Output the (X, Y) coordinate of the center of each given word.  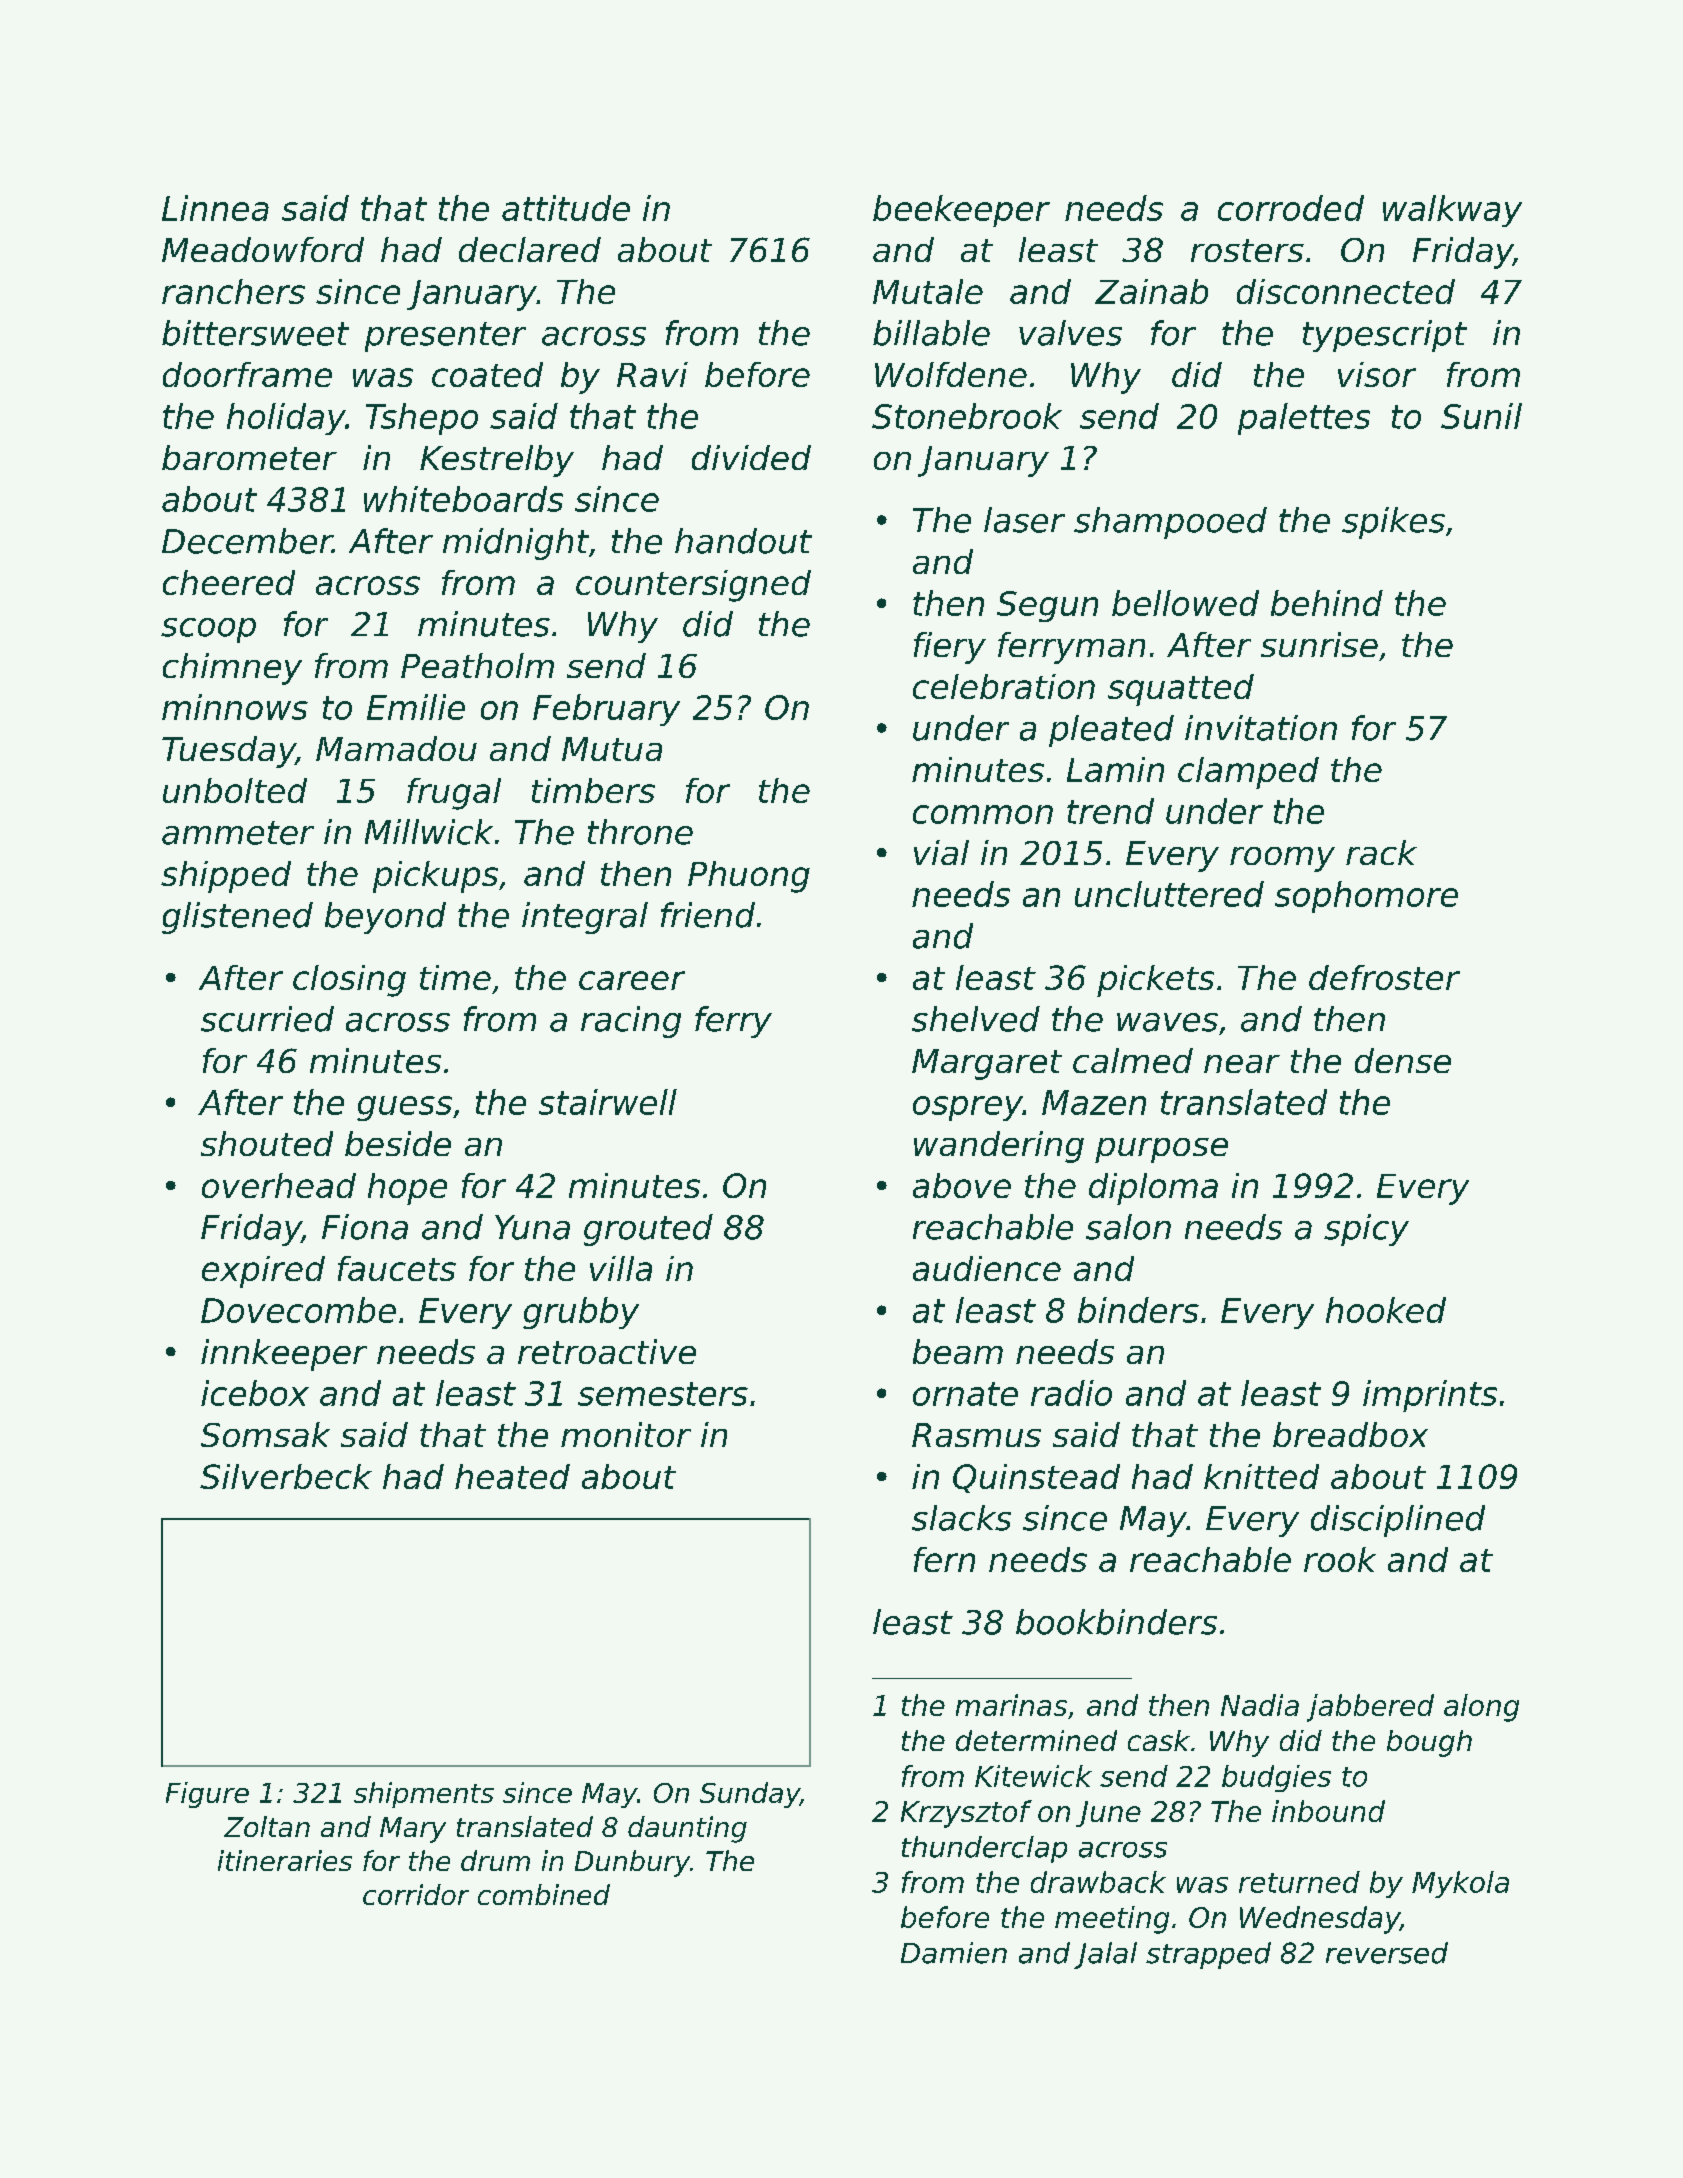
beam (958, 1351)
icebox (255, 1393)
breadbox (1350, 1434)
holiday (286, 419)
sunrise (1319, 644)
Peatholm (477, 665)
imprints (1430, 1396)
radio (1071, 1393)
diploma (1153, 1189)
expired (263, 1272)
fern (944, 1559)
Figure (207, 1795)
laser (1024, 520)
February (606, 710)
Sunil (1481, 416)
